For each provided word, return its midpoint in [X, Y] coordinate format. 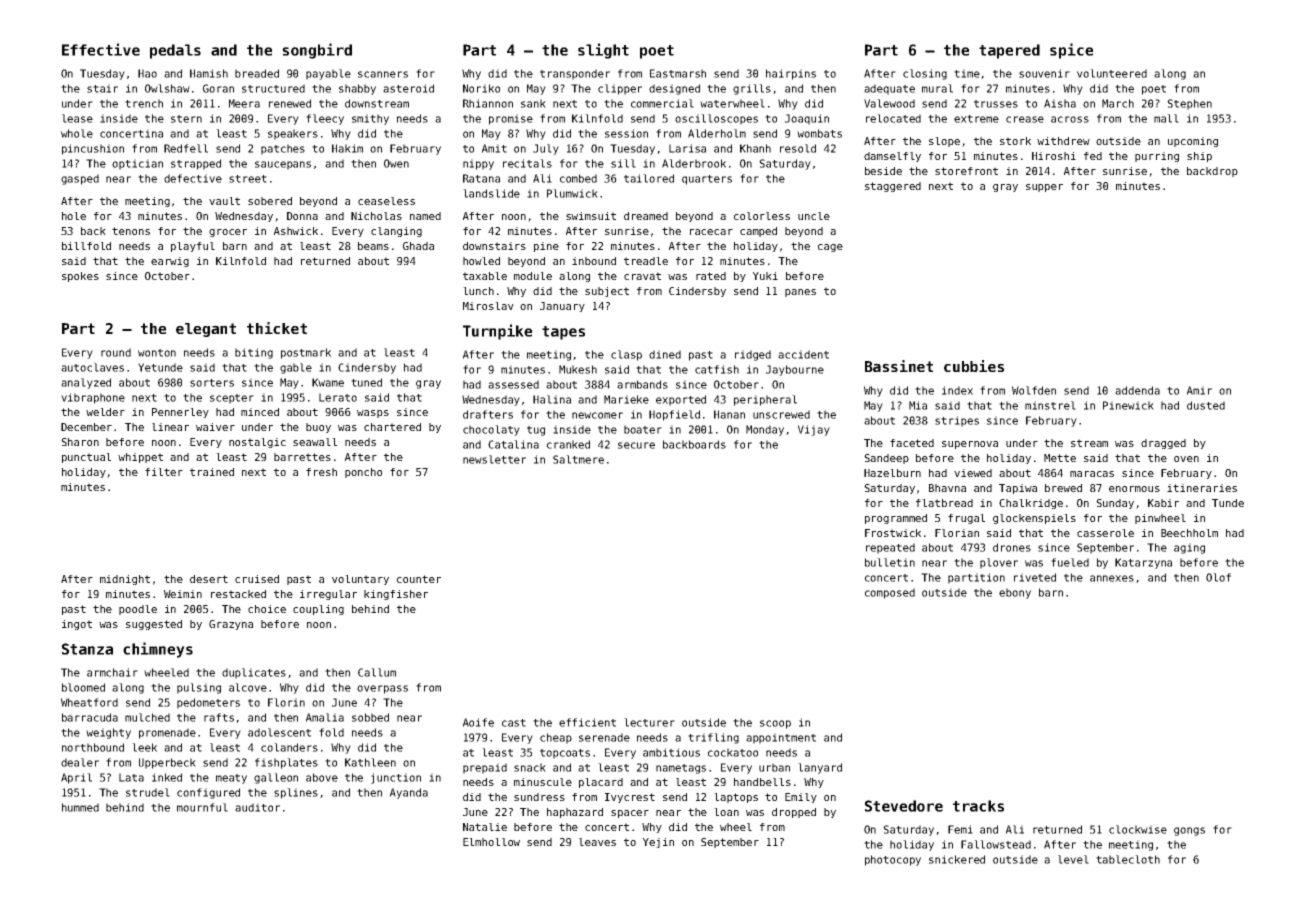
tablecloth [1128, 859]
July [546, 149]
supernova [970, 445]
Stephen [1189, 104]
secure [636, 445]
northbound [93, 747]
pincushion [93, 149]
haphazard [575, 813]
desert [209, 579]
